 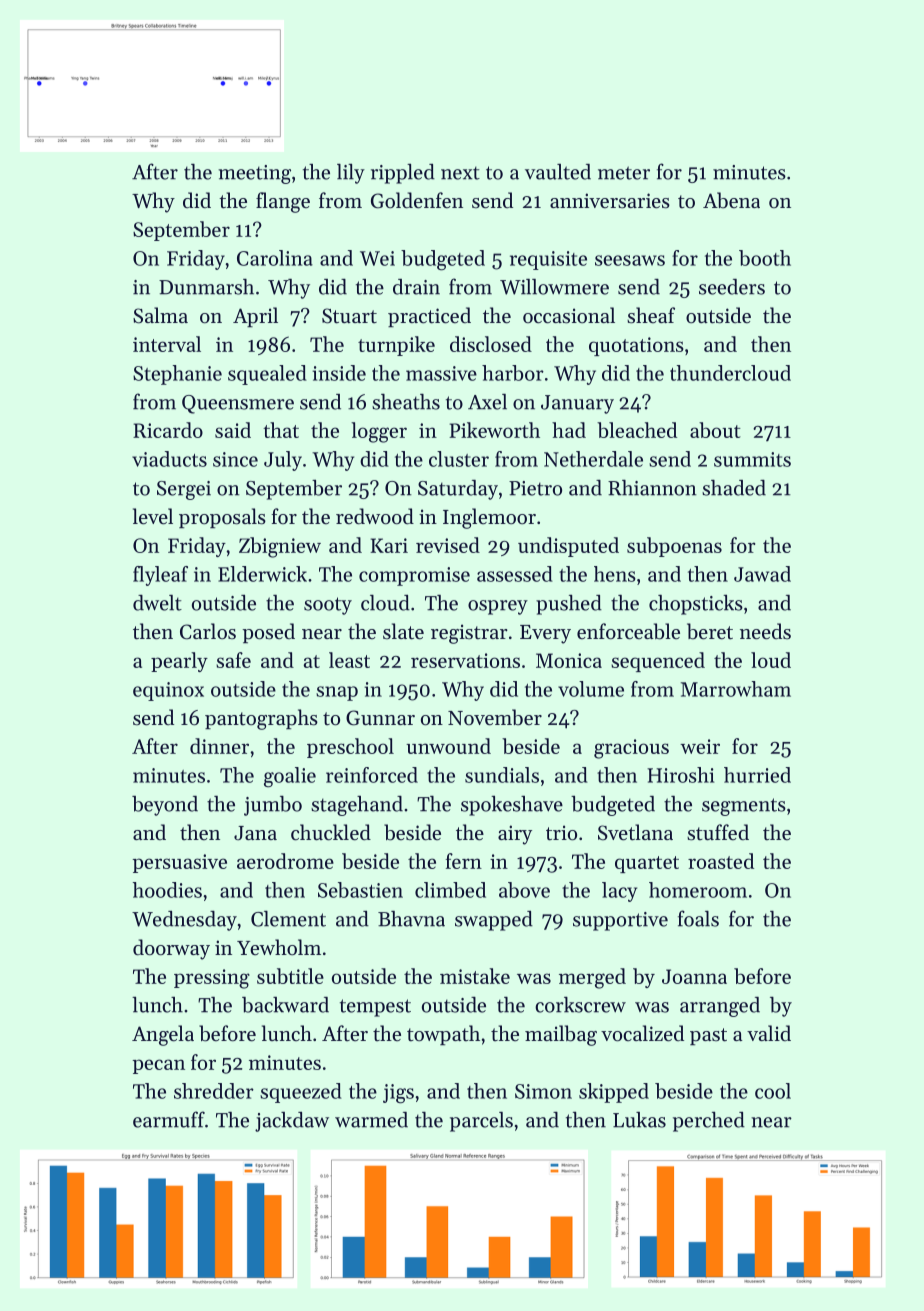 What do you see at coordinates (591, 689) in the document?
I see `volume` at bounding box center [591, 689].
